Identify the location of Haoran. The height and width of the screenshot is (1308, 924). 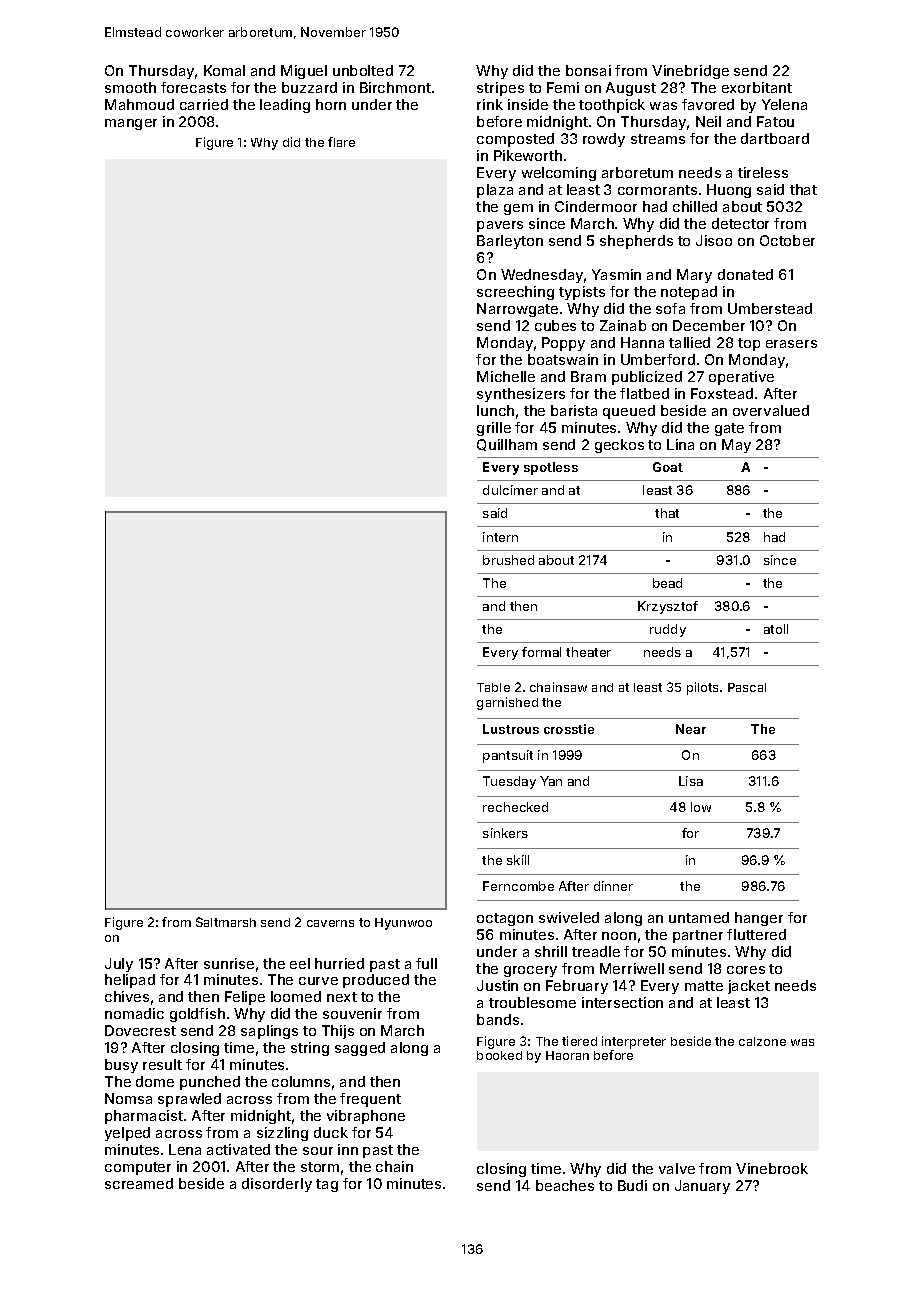
(567, 1055).
